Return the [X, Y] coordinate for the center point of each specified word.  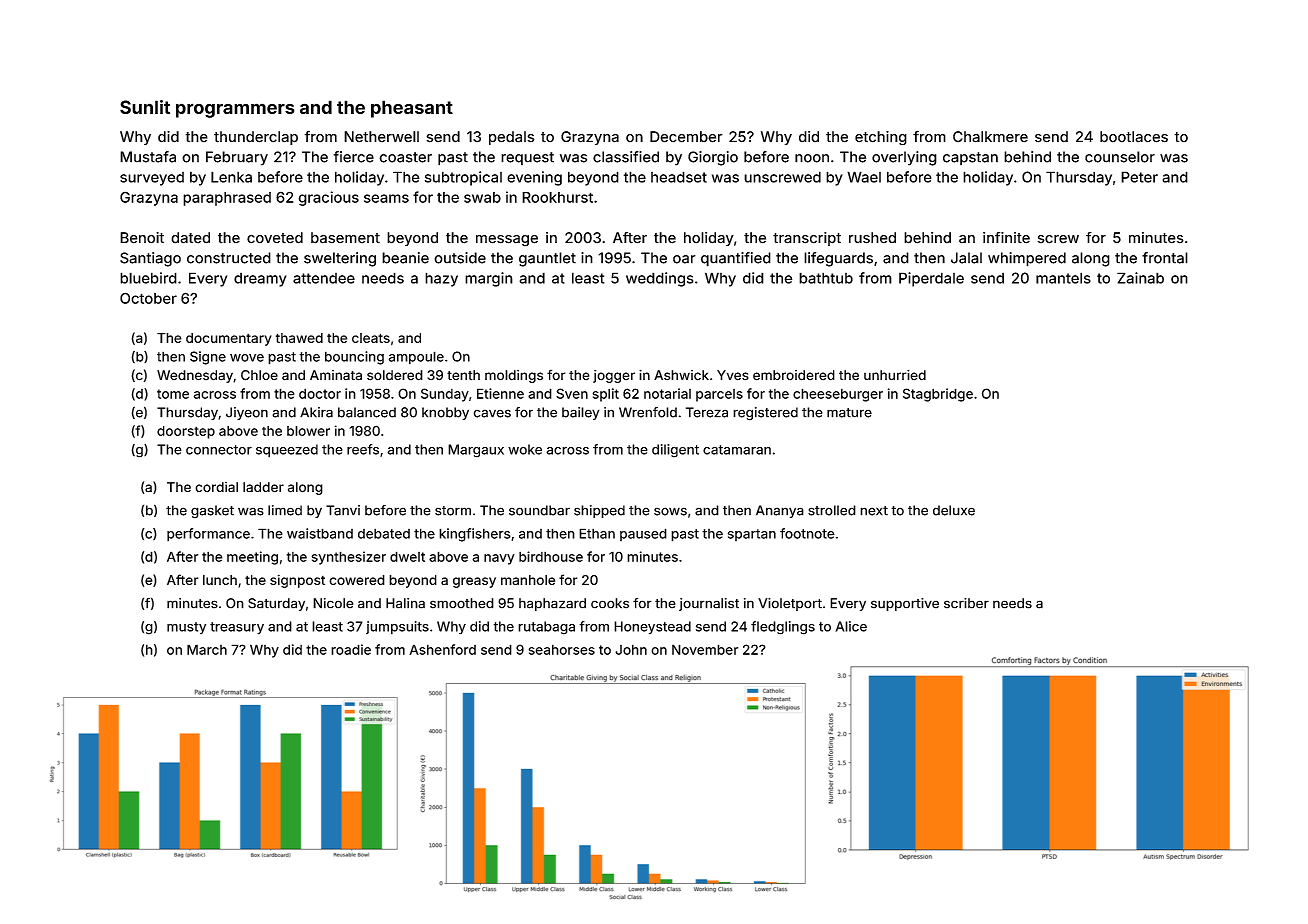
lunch [220, 580]
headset [679, 177]
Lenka [231, 177]
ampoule [416, 358]
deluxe [954, 510]
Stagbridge [938, 395]
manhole [528, 580]
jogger [614, 376]
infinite [1006, 238]
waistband [320, 533]
